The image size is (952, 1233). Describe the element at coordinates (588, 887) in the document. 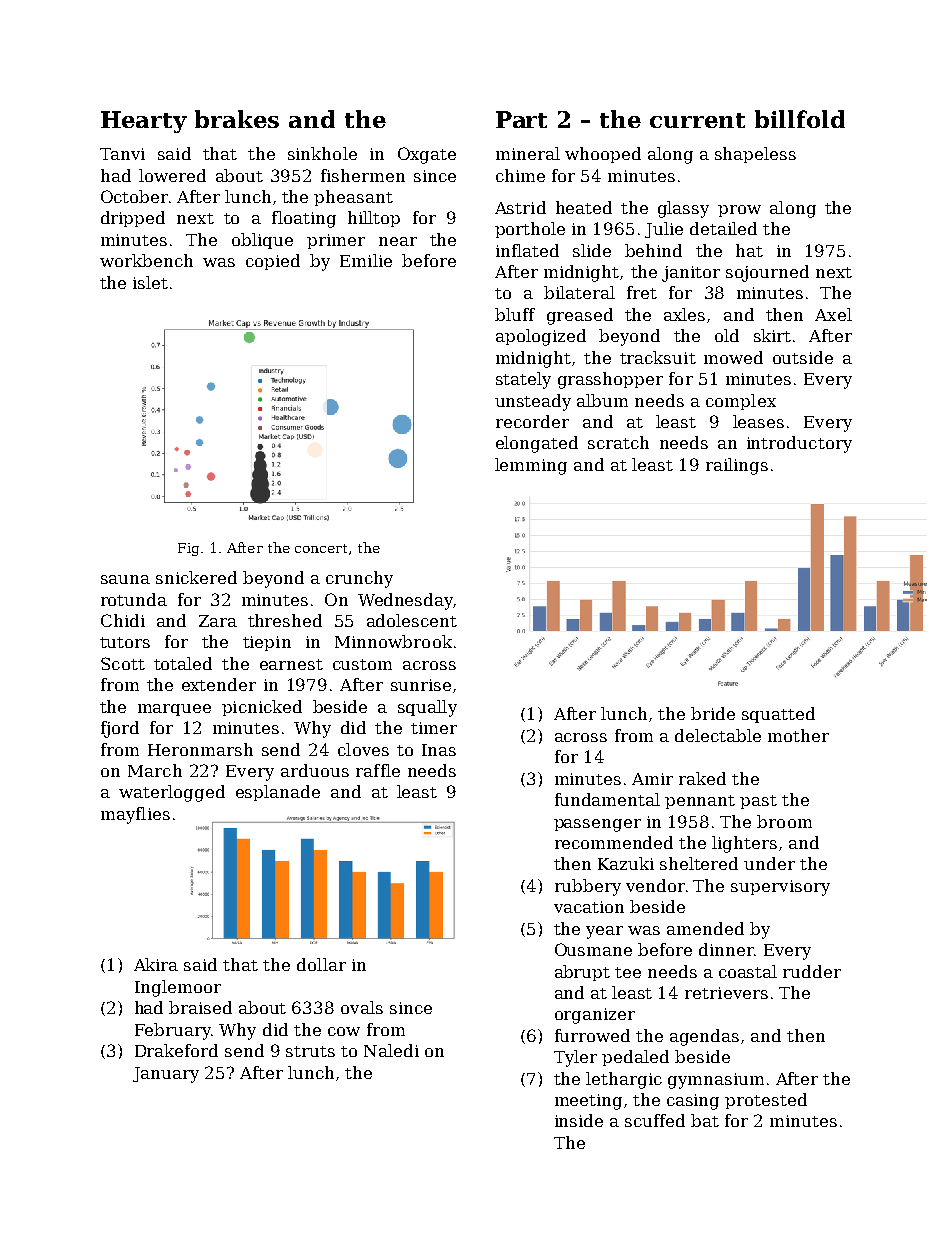

I see `rubbery` at that location.
